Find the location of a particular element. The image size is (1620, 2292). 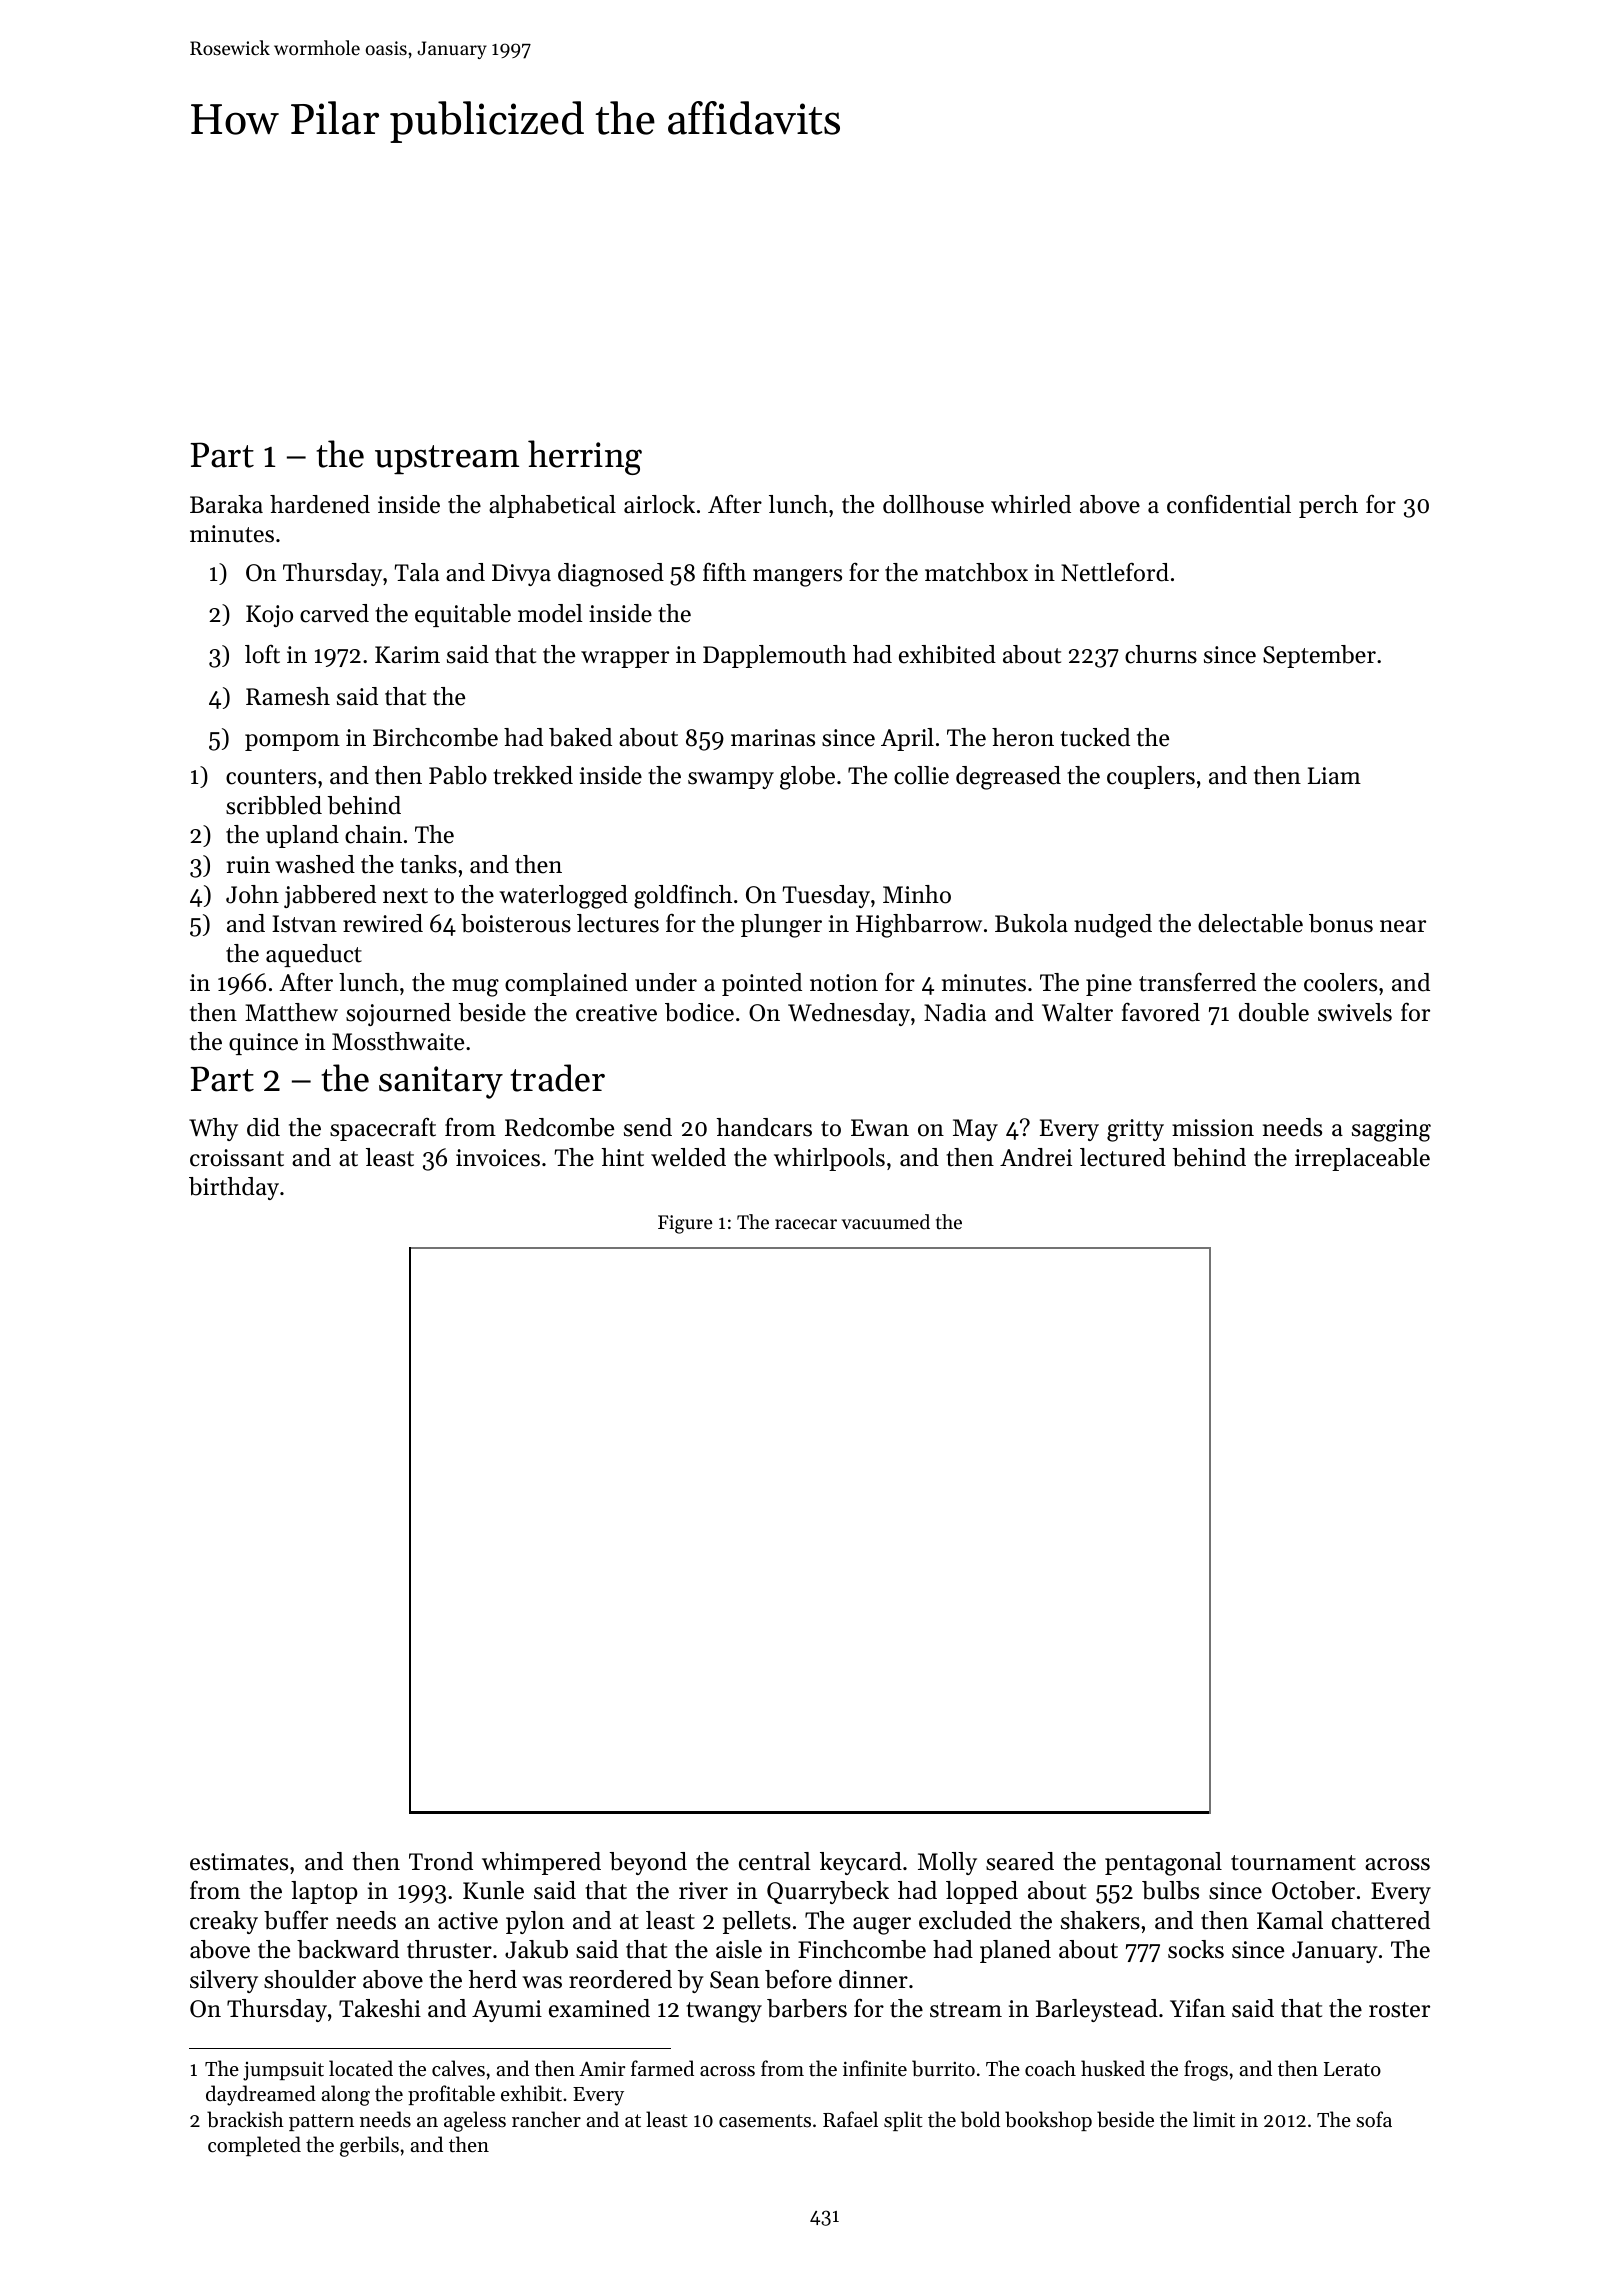

estimates is located at coordinates (239, 1862).
